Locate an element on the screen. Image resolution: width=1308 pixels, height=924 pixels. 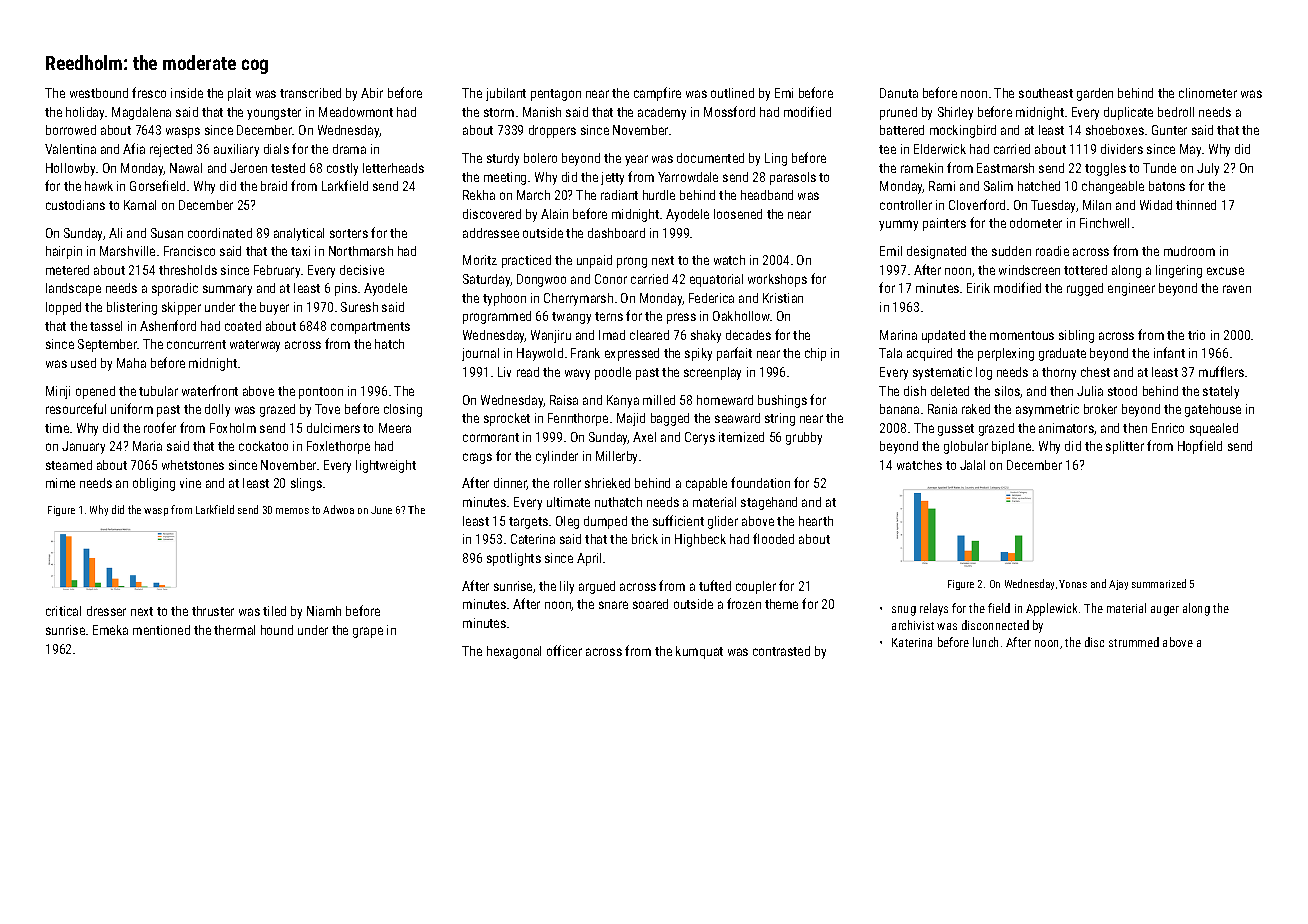
documented is located at coordinates (710, 158).
